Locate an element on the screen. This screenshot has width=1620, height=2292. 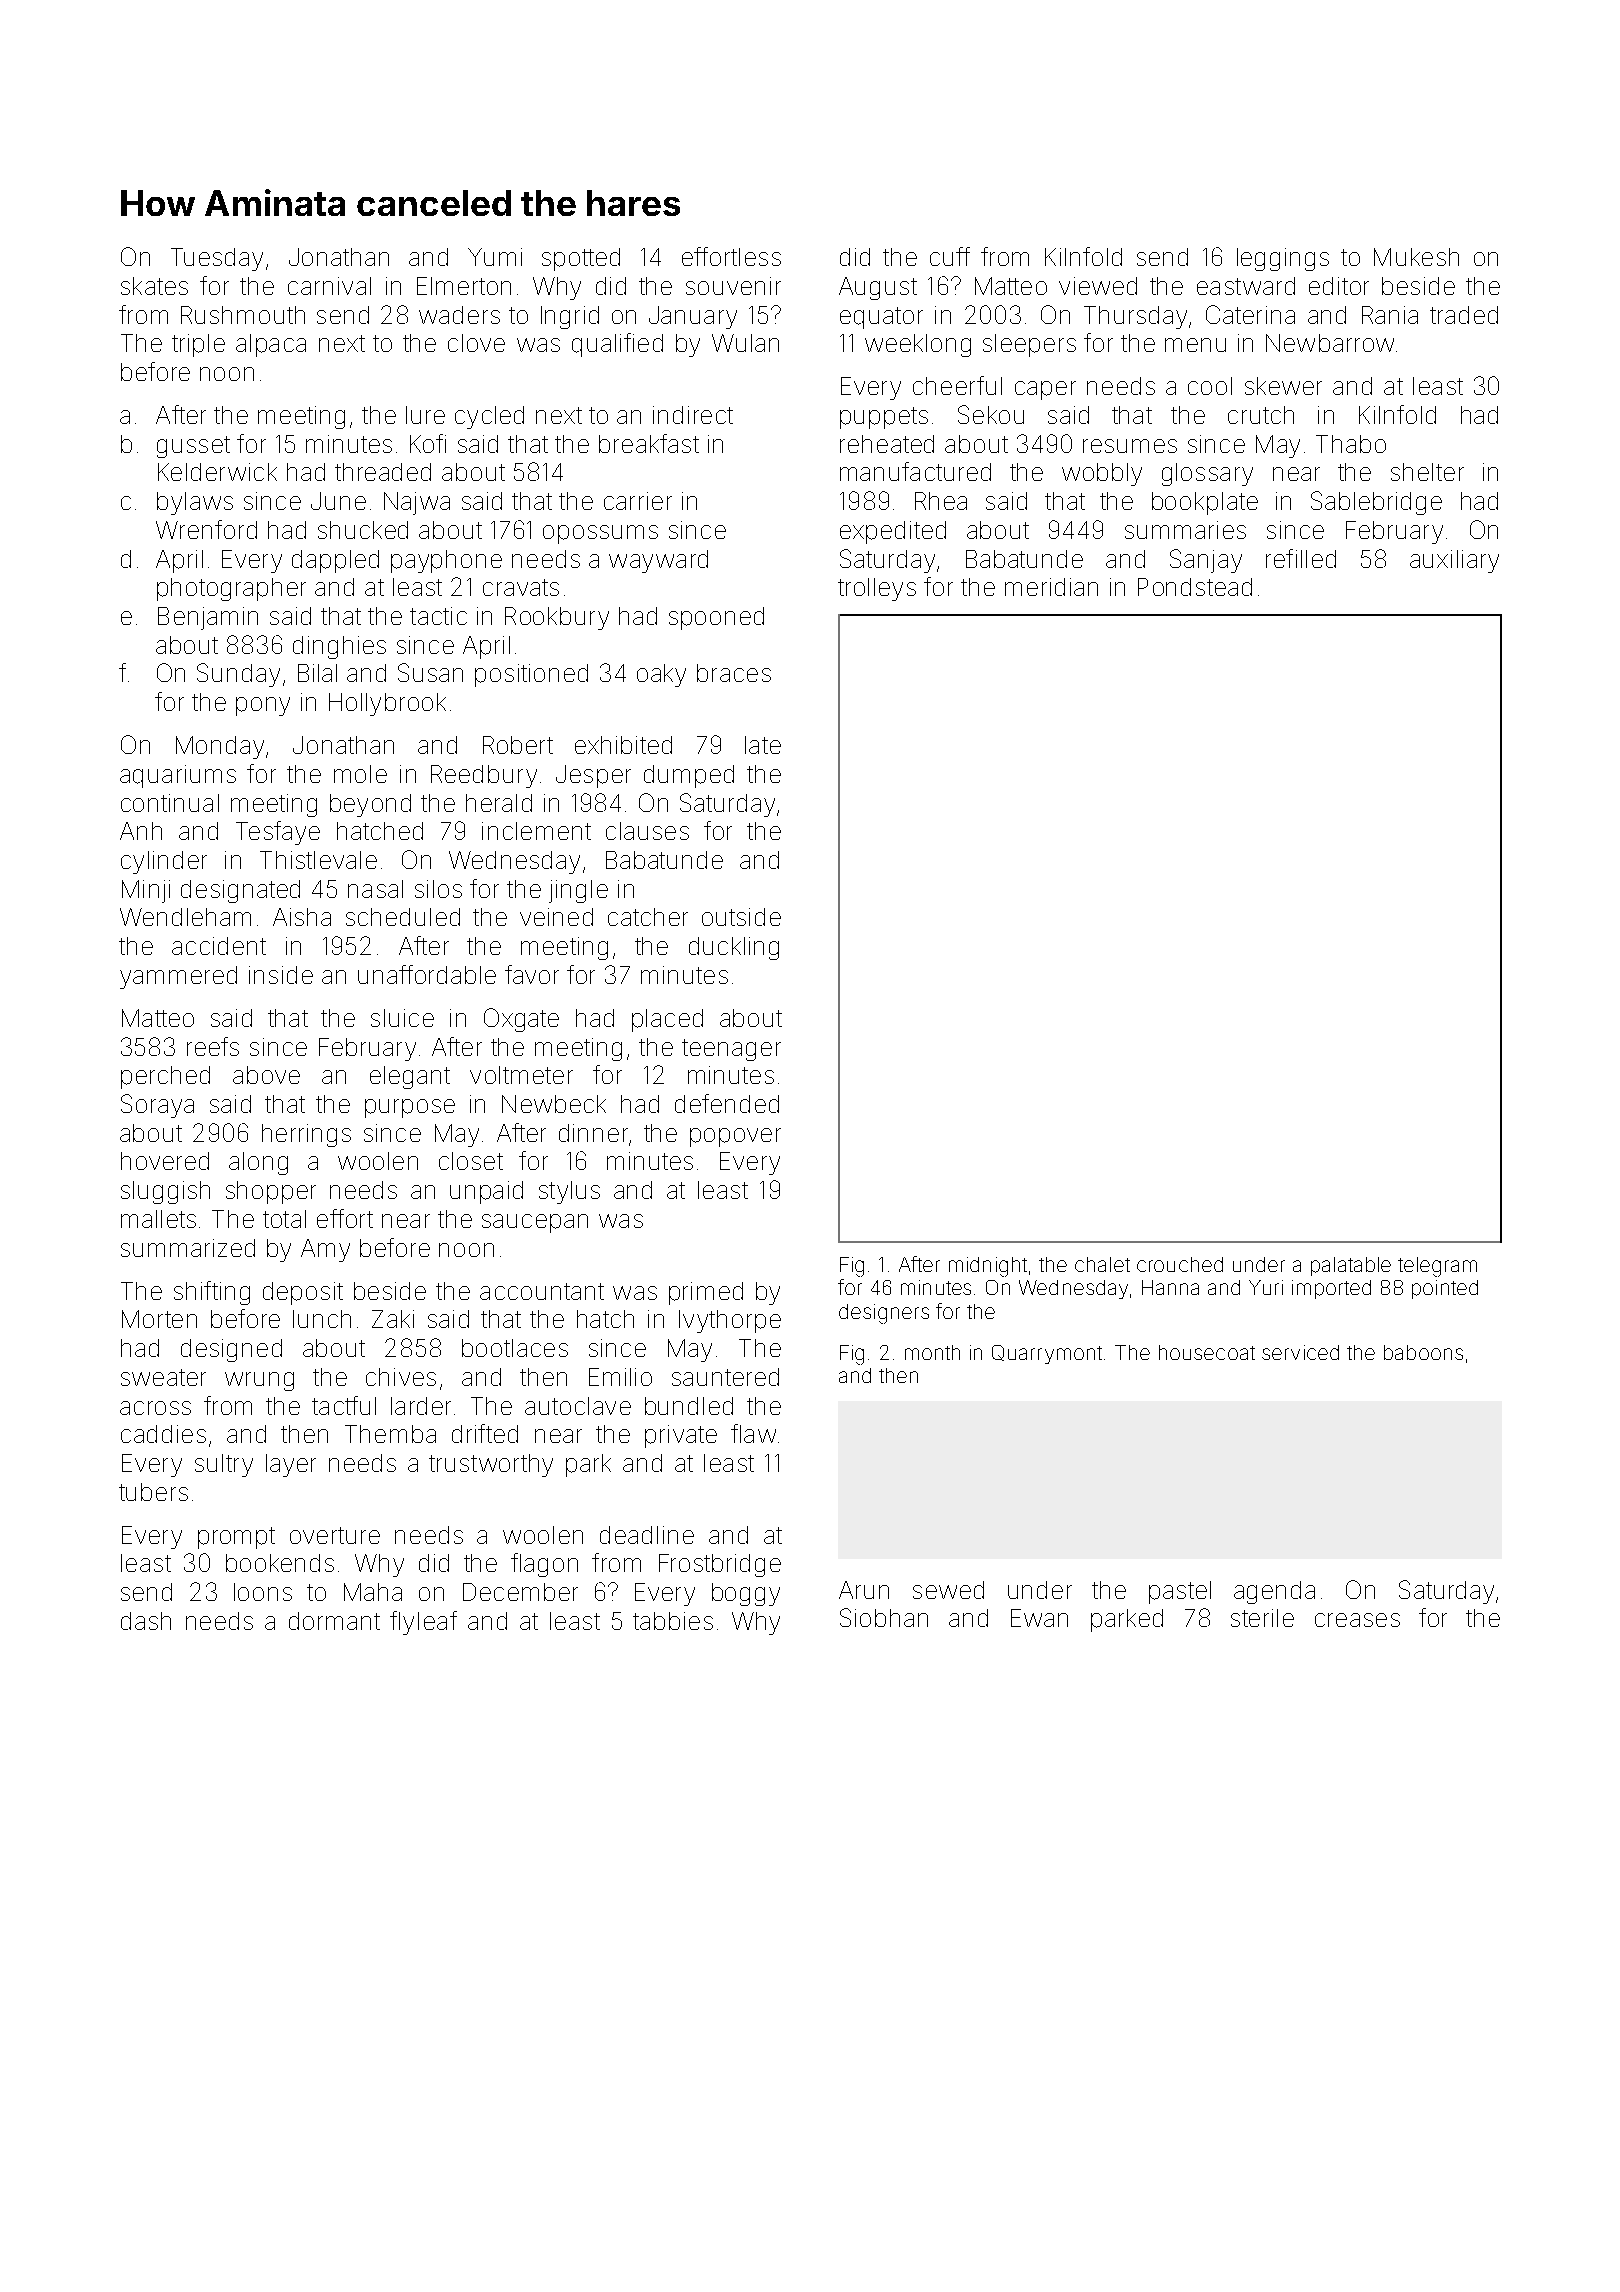
Tuesday is located at coordinates (217, 259).
